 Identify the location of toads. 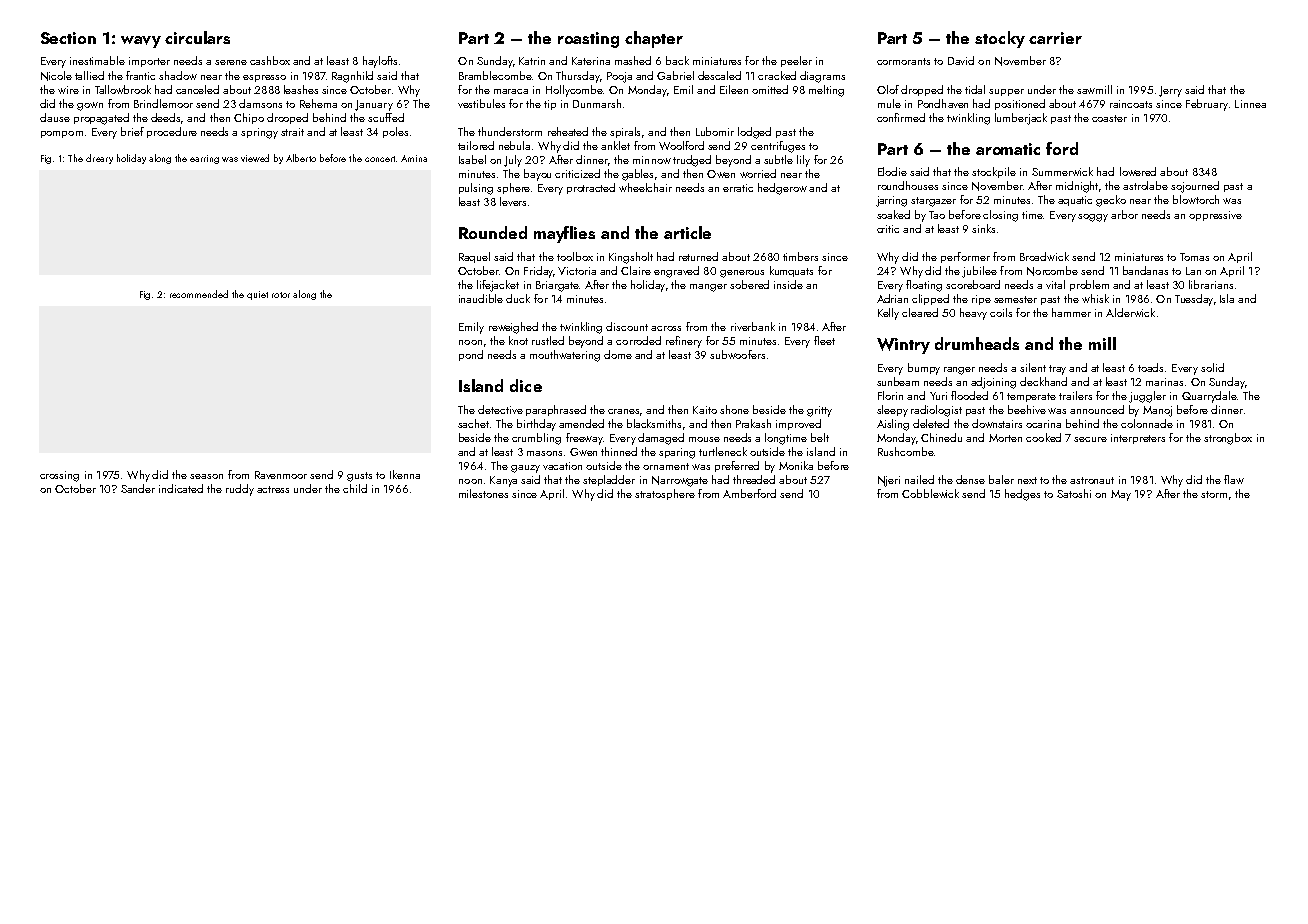
(1150, 367).
